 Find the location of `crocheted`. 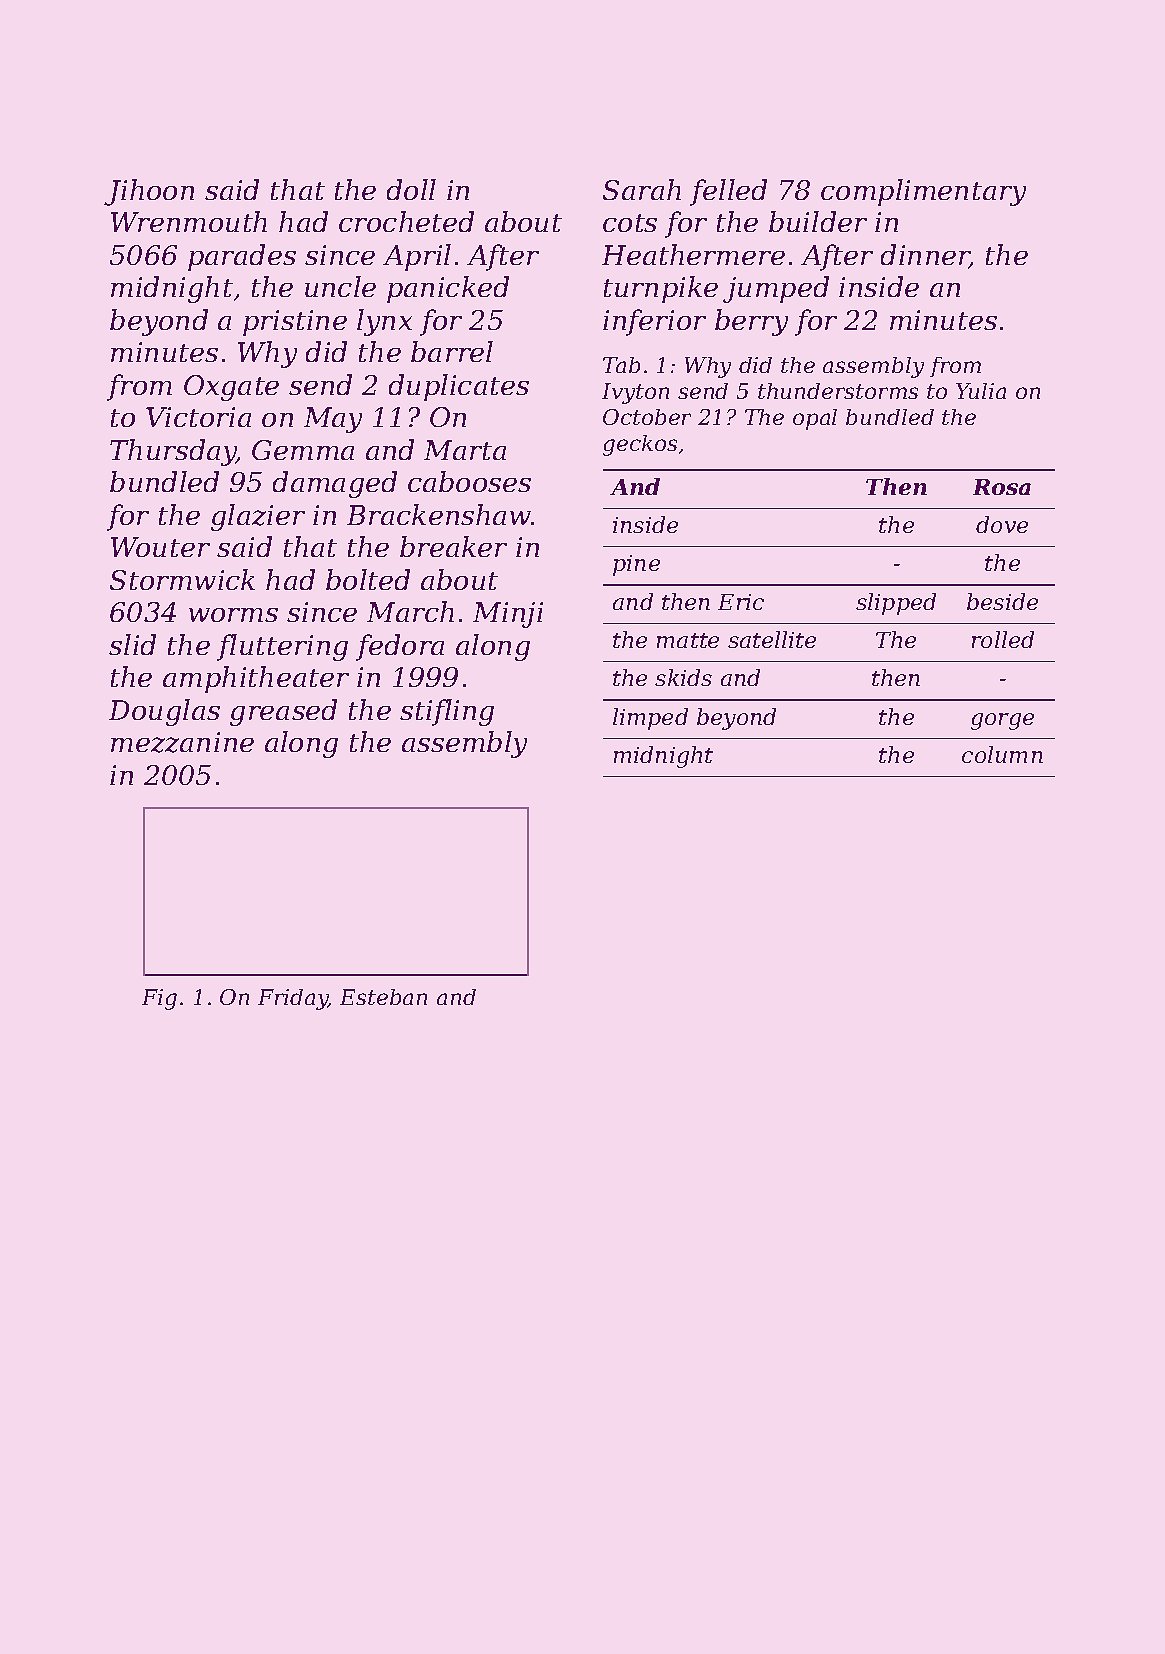

crocheted is located at coordinates (406, 221).
